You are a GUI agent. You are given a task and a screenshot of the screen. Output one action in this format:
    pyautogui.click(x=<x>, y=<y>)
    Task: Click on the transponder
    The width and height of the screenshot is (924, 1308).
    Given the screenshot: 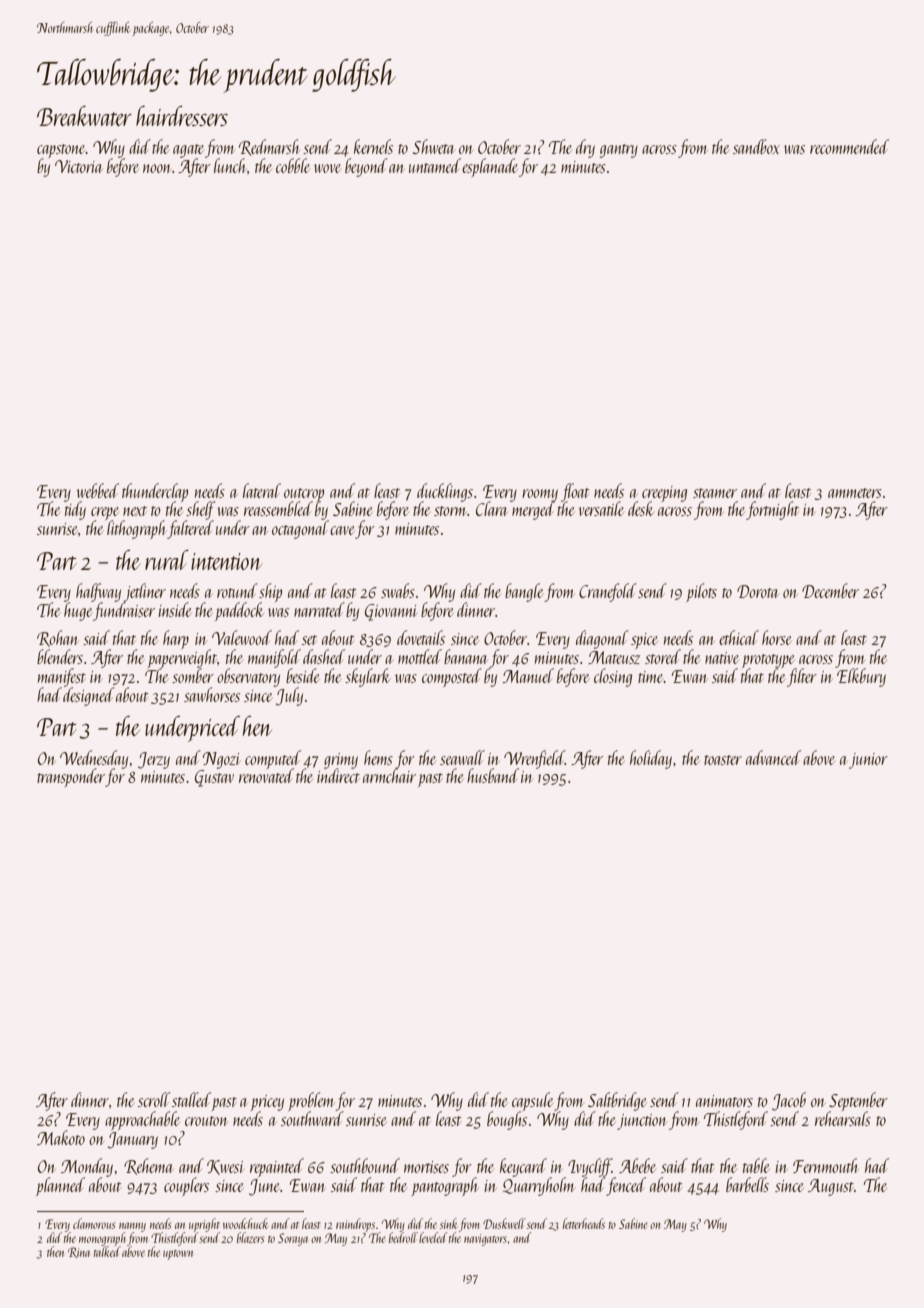 What is the action you would take?
    pyautogui.click(x=71, y=777)
